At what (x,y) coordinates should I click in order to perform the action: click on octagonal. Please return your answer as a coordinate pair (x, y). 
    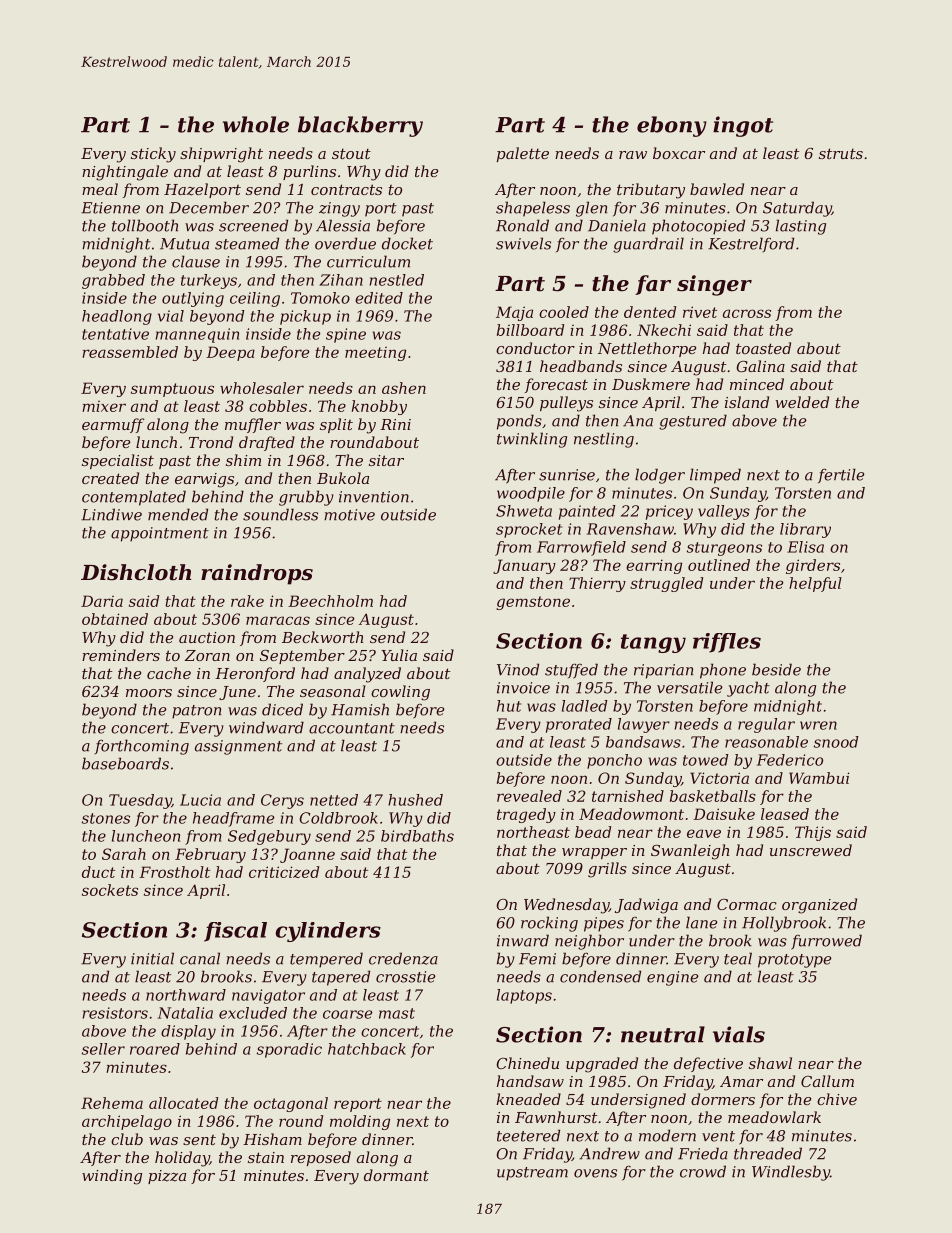
    Looking at the image, I should click on (291, 1104).
